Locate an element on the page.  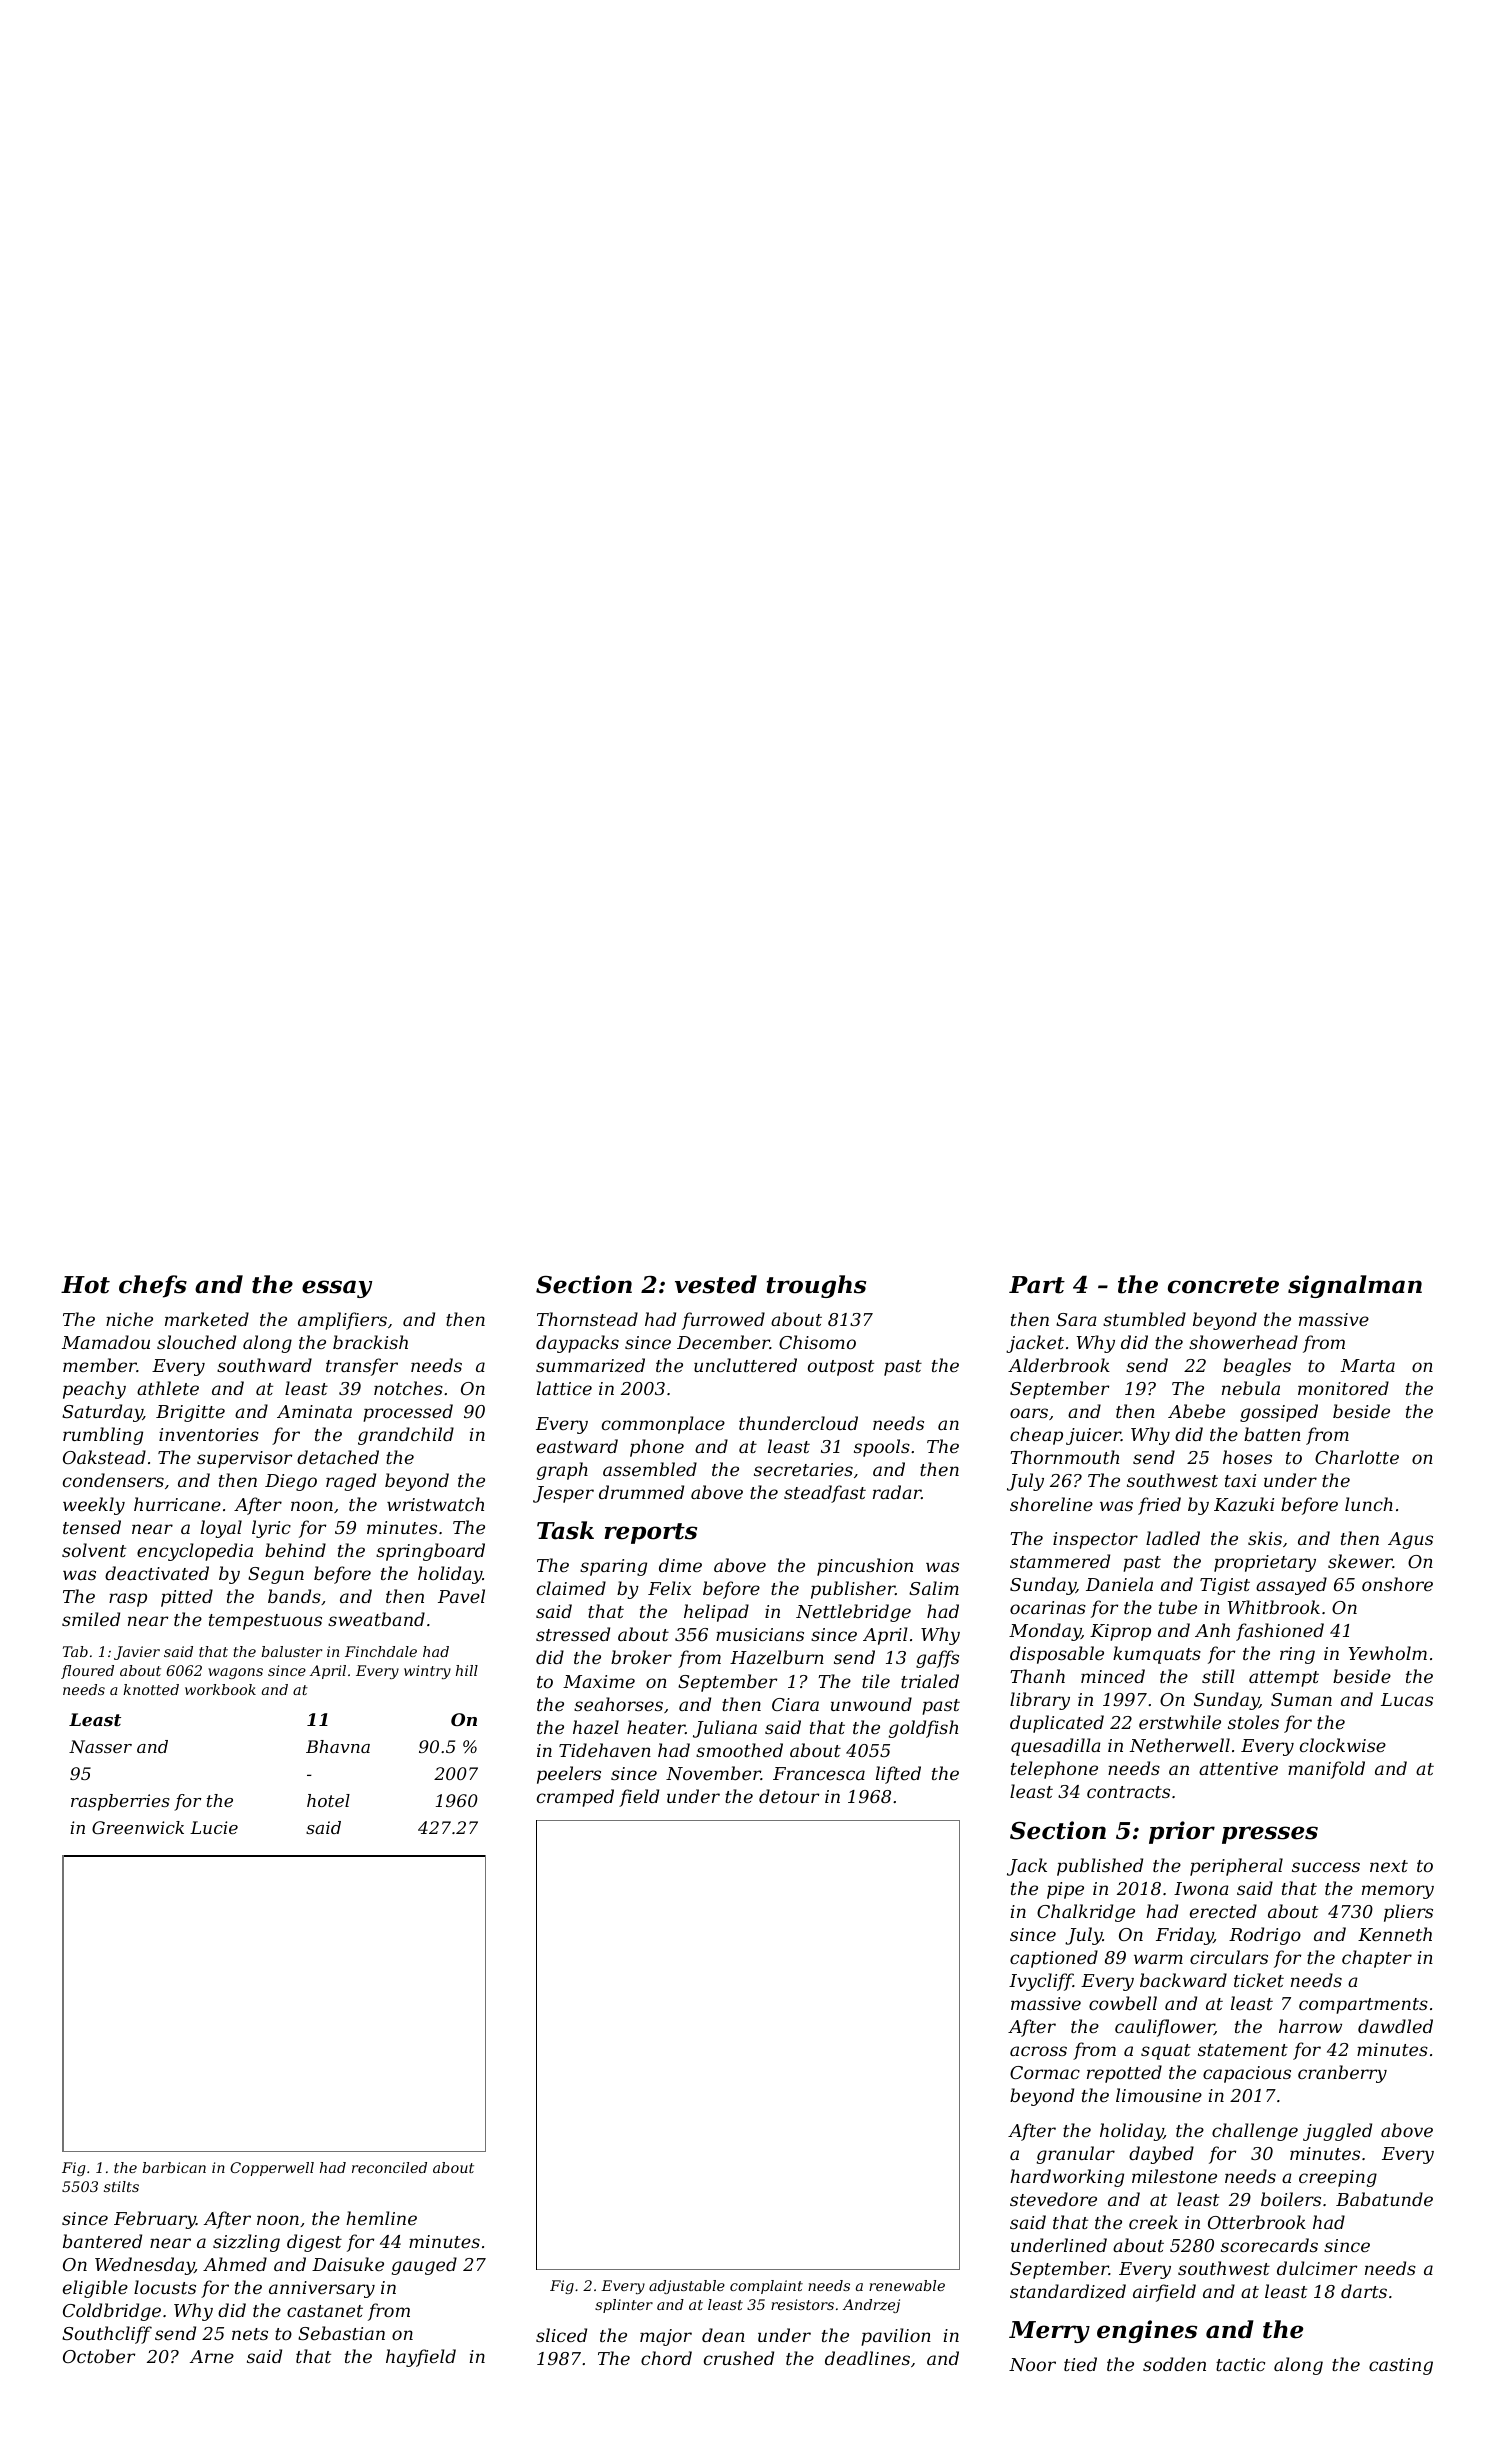
smiled is located at coordinates (91, 1619).
